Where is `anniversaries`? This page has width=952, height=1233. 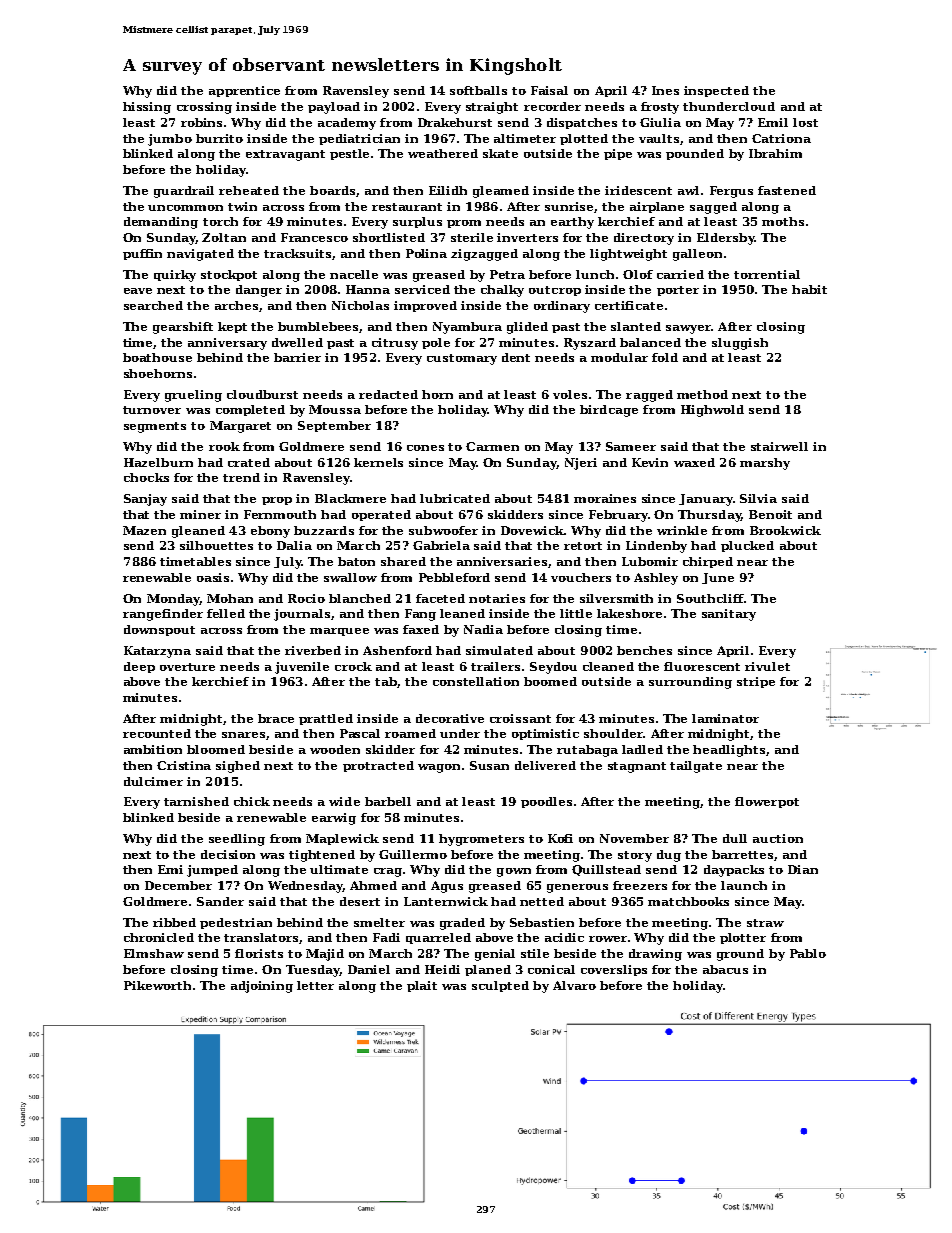
anniversaries is located at coordinates (502, 561).
